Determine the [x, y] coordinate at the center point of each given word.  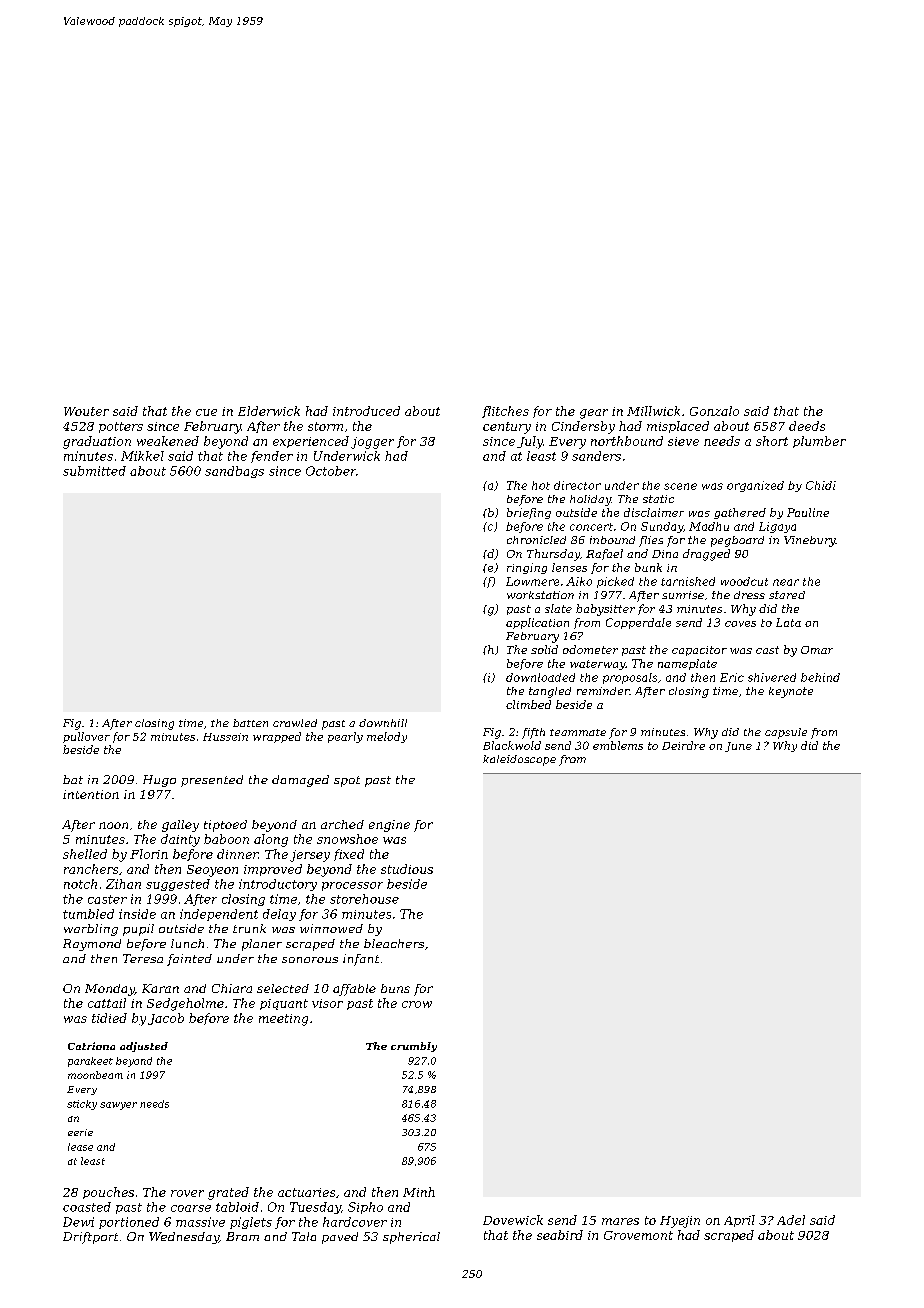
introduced [366, 411]
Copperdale [638, 623]
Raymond [92, 945]
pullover [86, 737]
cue [206, 412]
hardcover [355, 1222]
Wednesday [184, 1238]
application [537, 623]
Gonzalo [714, 411]
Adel [791, 1220]
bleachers [394, 943]
